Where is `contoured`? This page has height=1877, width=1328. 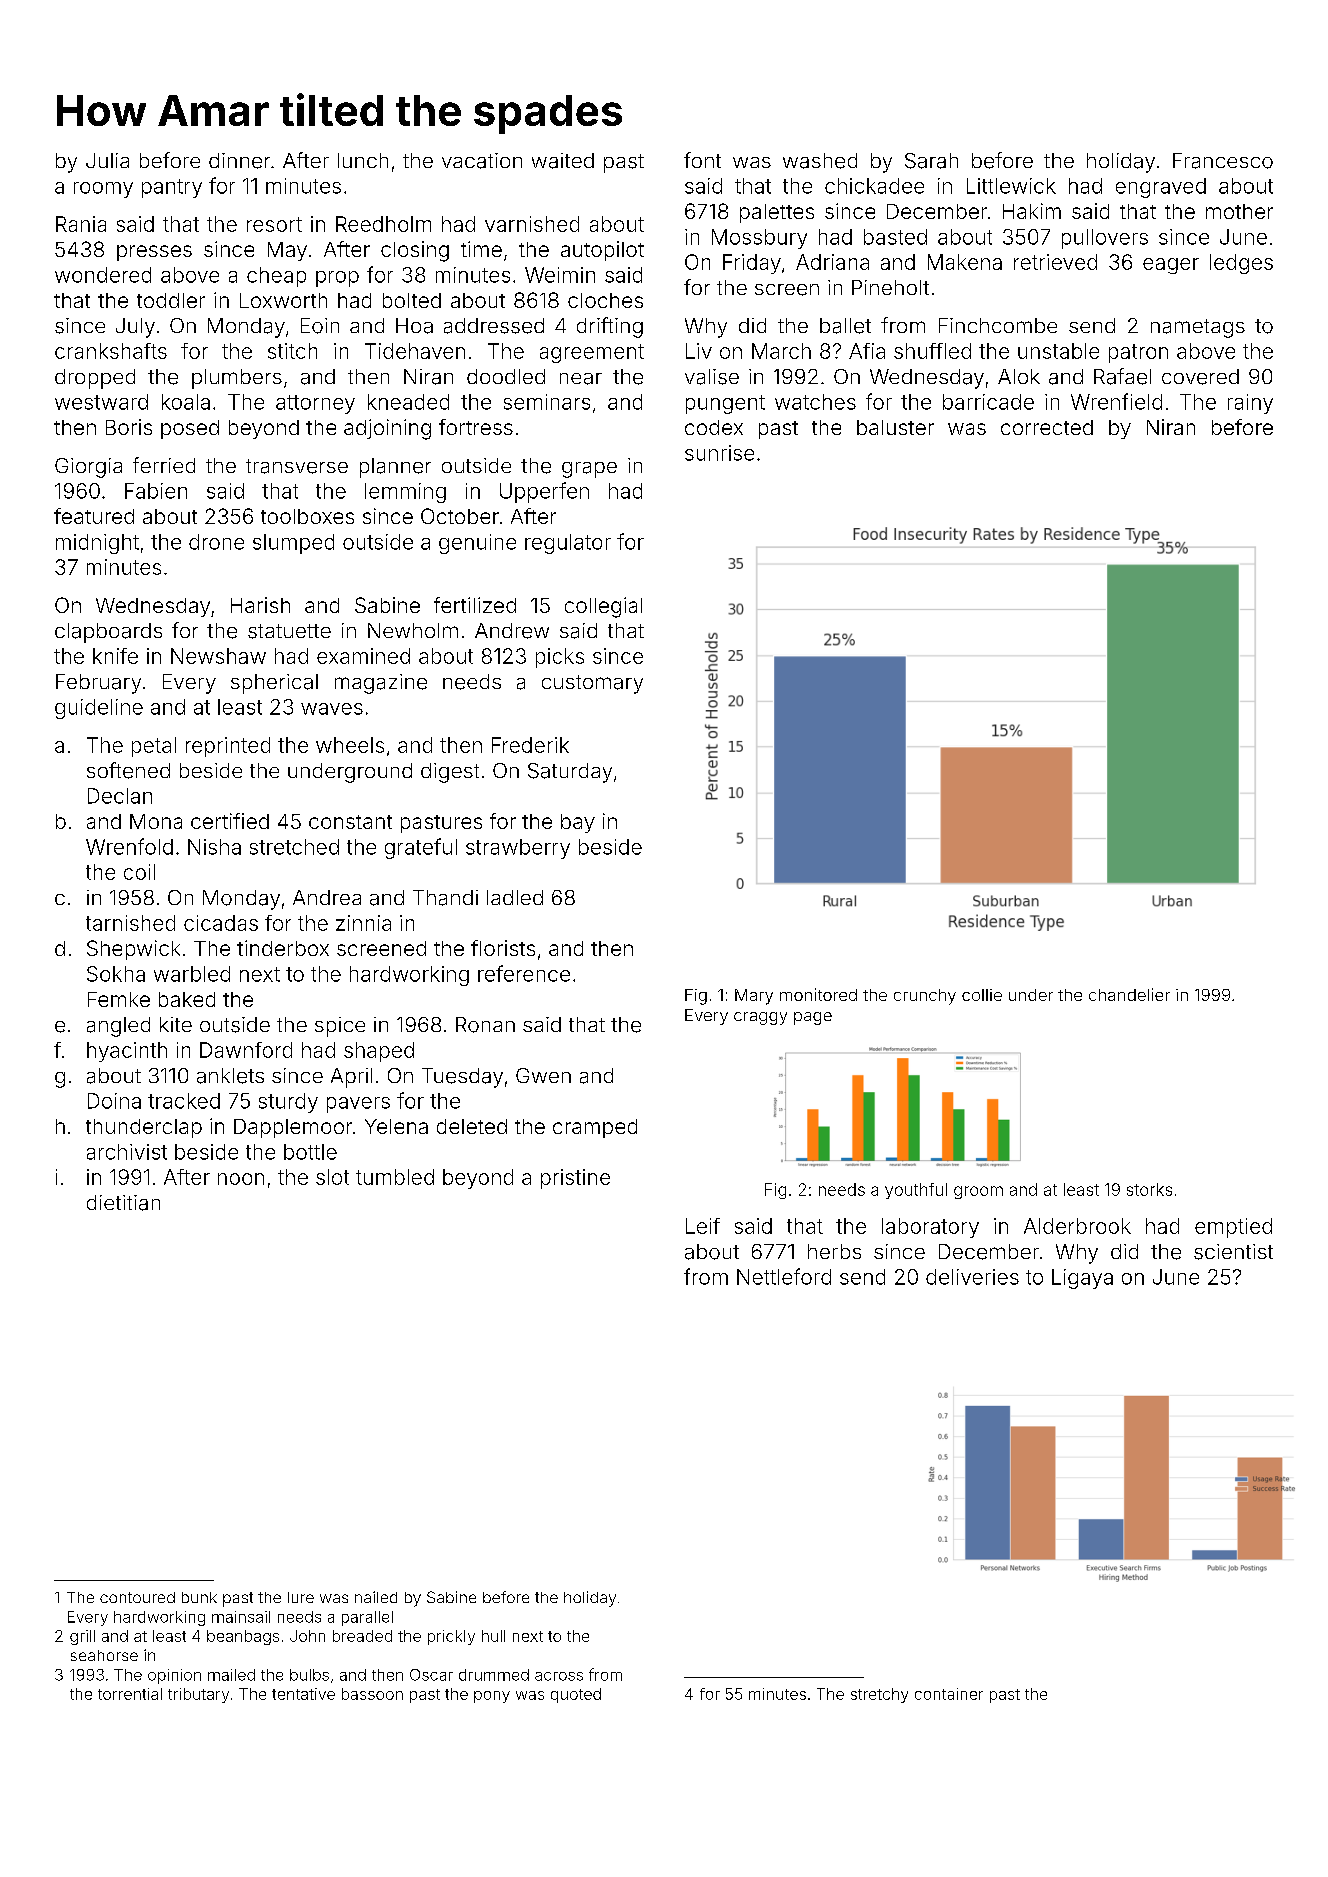
contoured is located at coordinates (137, 1597).
